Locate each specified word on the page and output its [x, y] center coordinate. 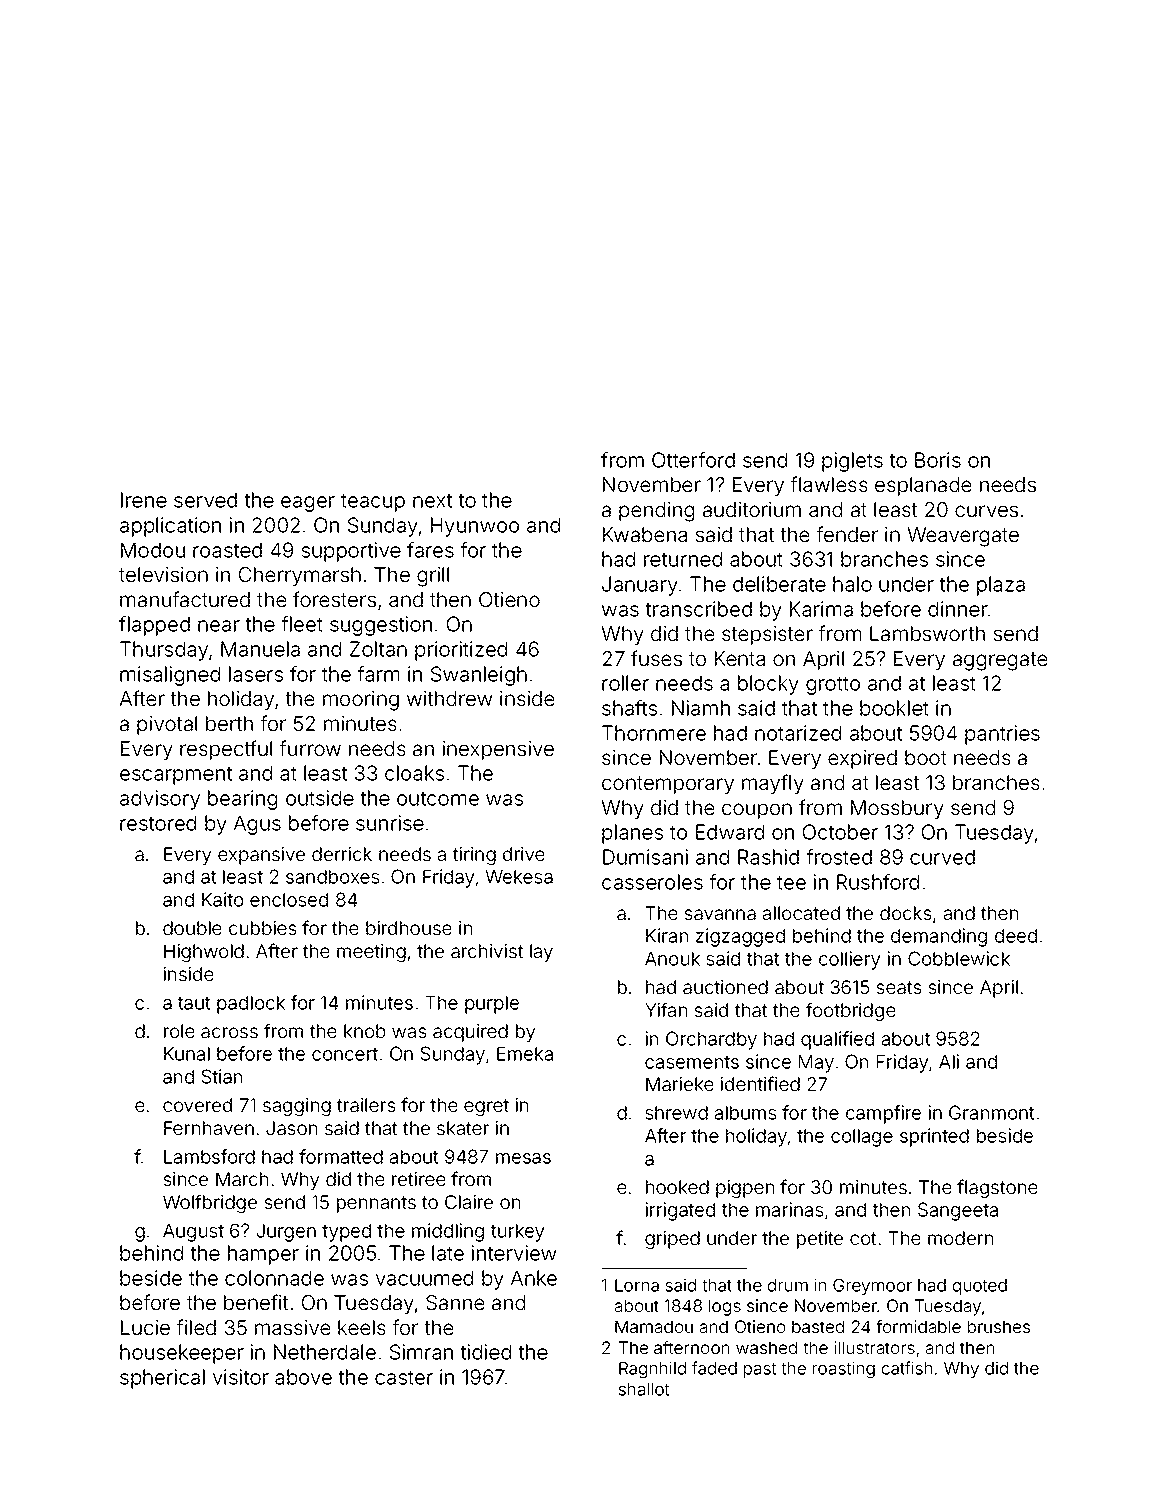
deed [1016, 936]
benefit [256, 1302]
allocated [801, 913]
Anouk [672, 959]
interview [514, 1253]
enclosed [289, 900]
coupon [757, 811]
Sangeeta [958, 1211]
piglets [852, 462]
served [205, 500]
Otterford [693, 460]
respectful [226, 750]
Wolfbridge [210, 1203]
